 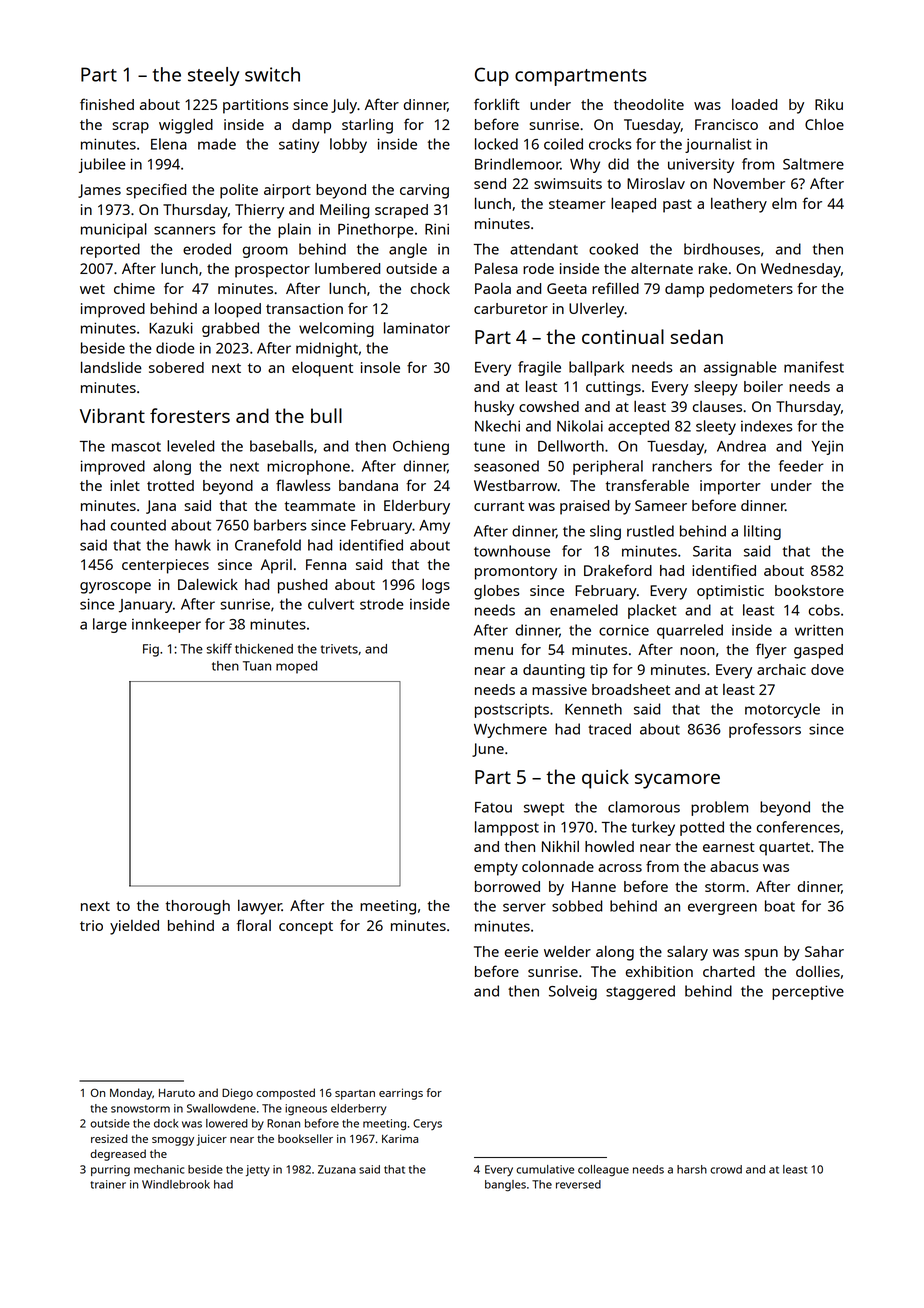 What do you see at coordinates (107, 104) in the screenshot?
I see `finished` at bounding box center [107, 104].
